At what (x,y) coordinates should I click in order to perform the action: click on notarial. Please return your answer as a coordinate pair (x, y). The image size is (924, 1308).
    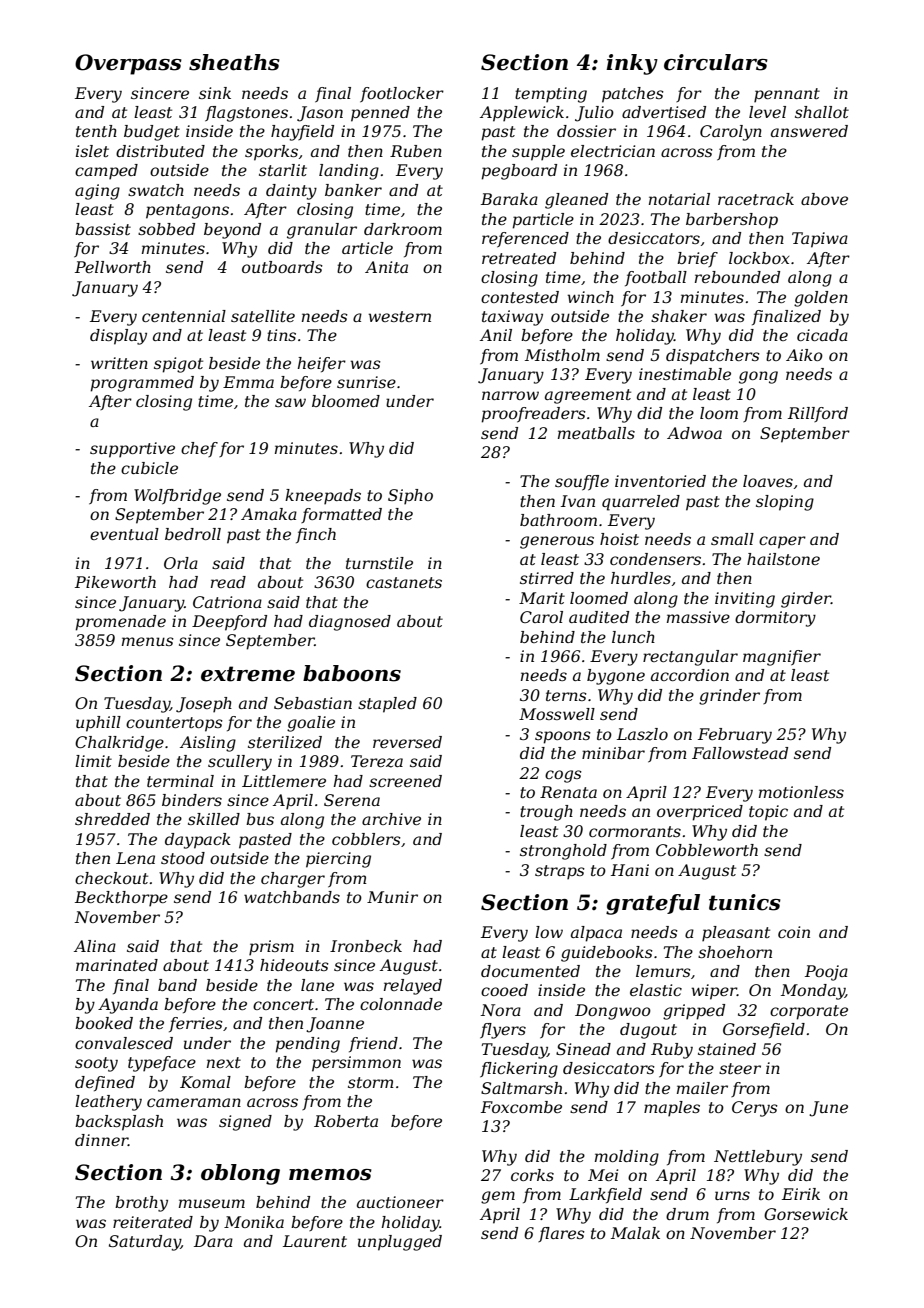
    Looking at the image, I should click on (679, 199).
